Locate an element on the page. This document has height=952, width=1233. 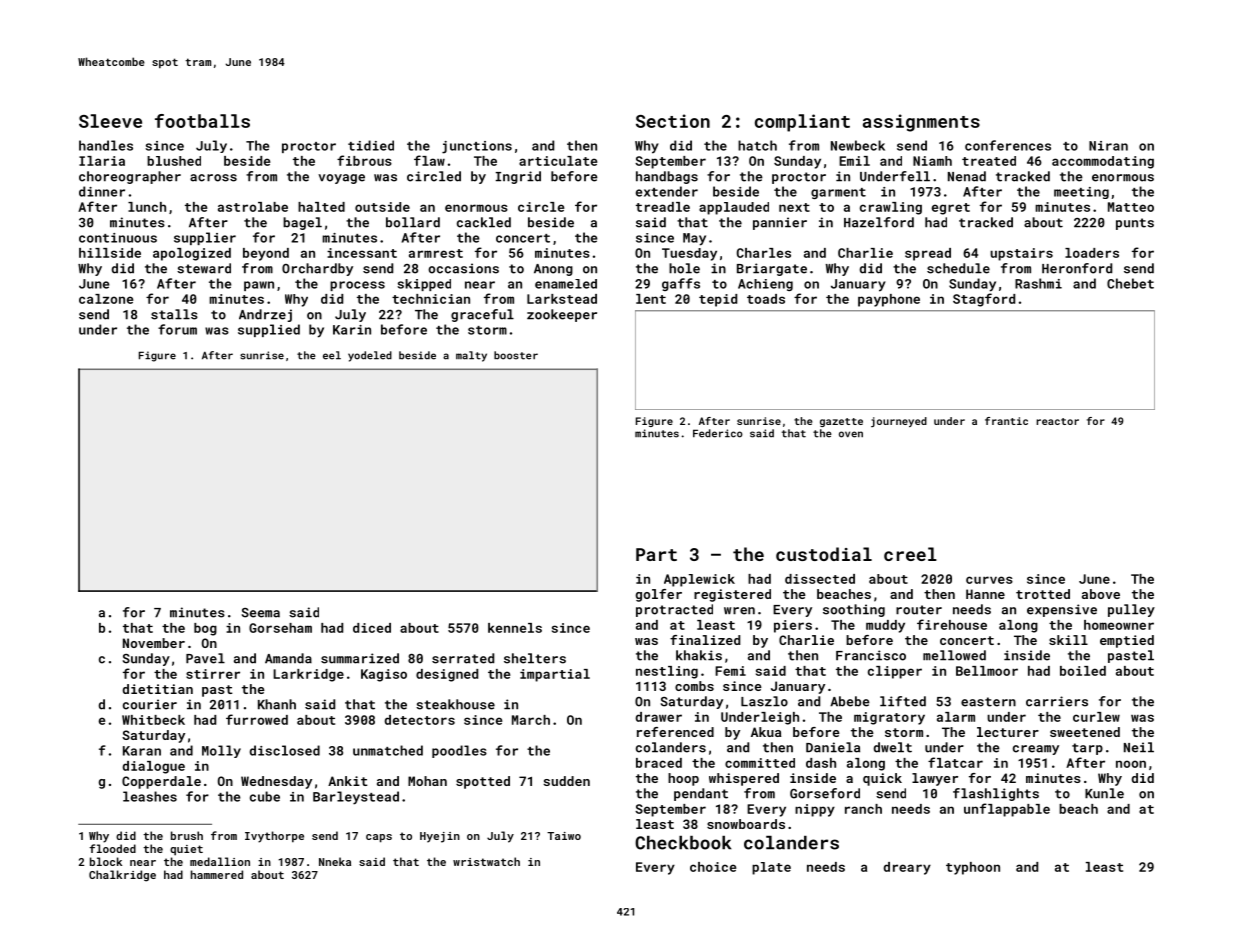
blushed is located at coordinates (174, 161).
